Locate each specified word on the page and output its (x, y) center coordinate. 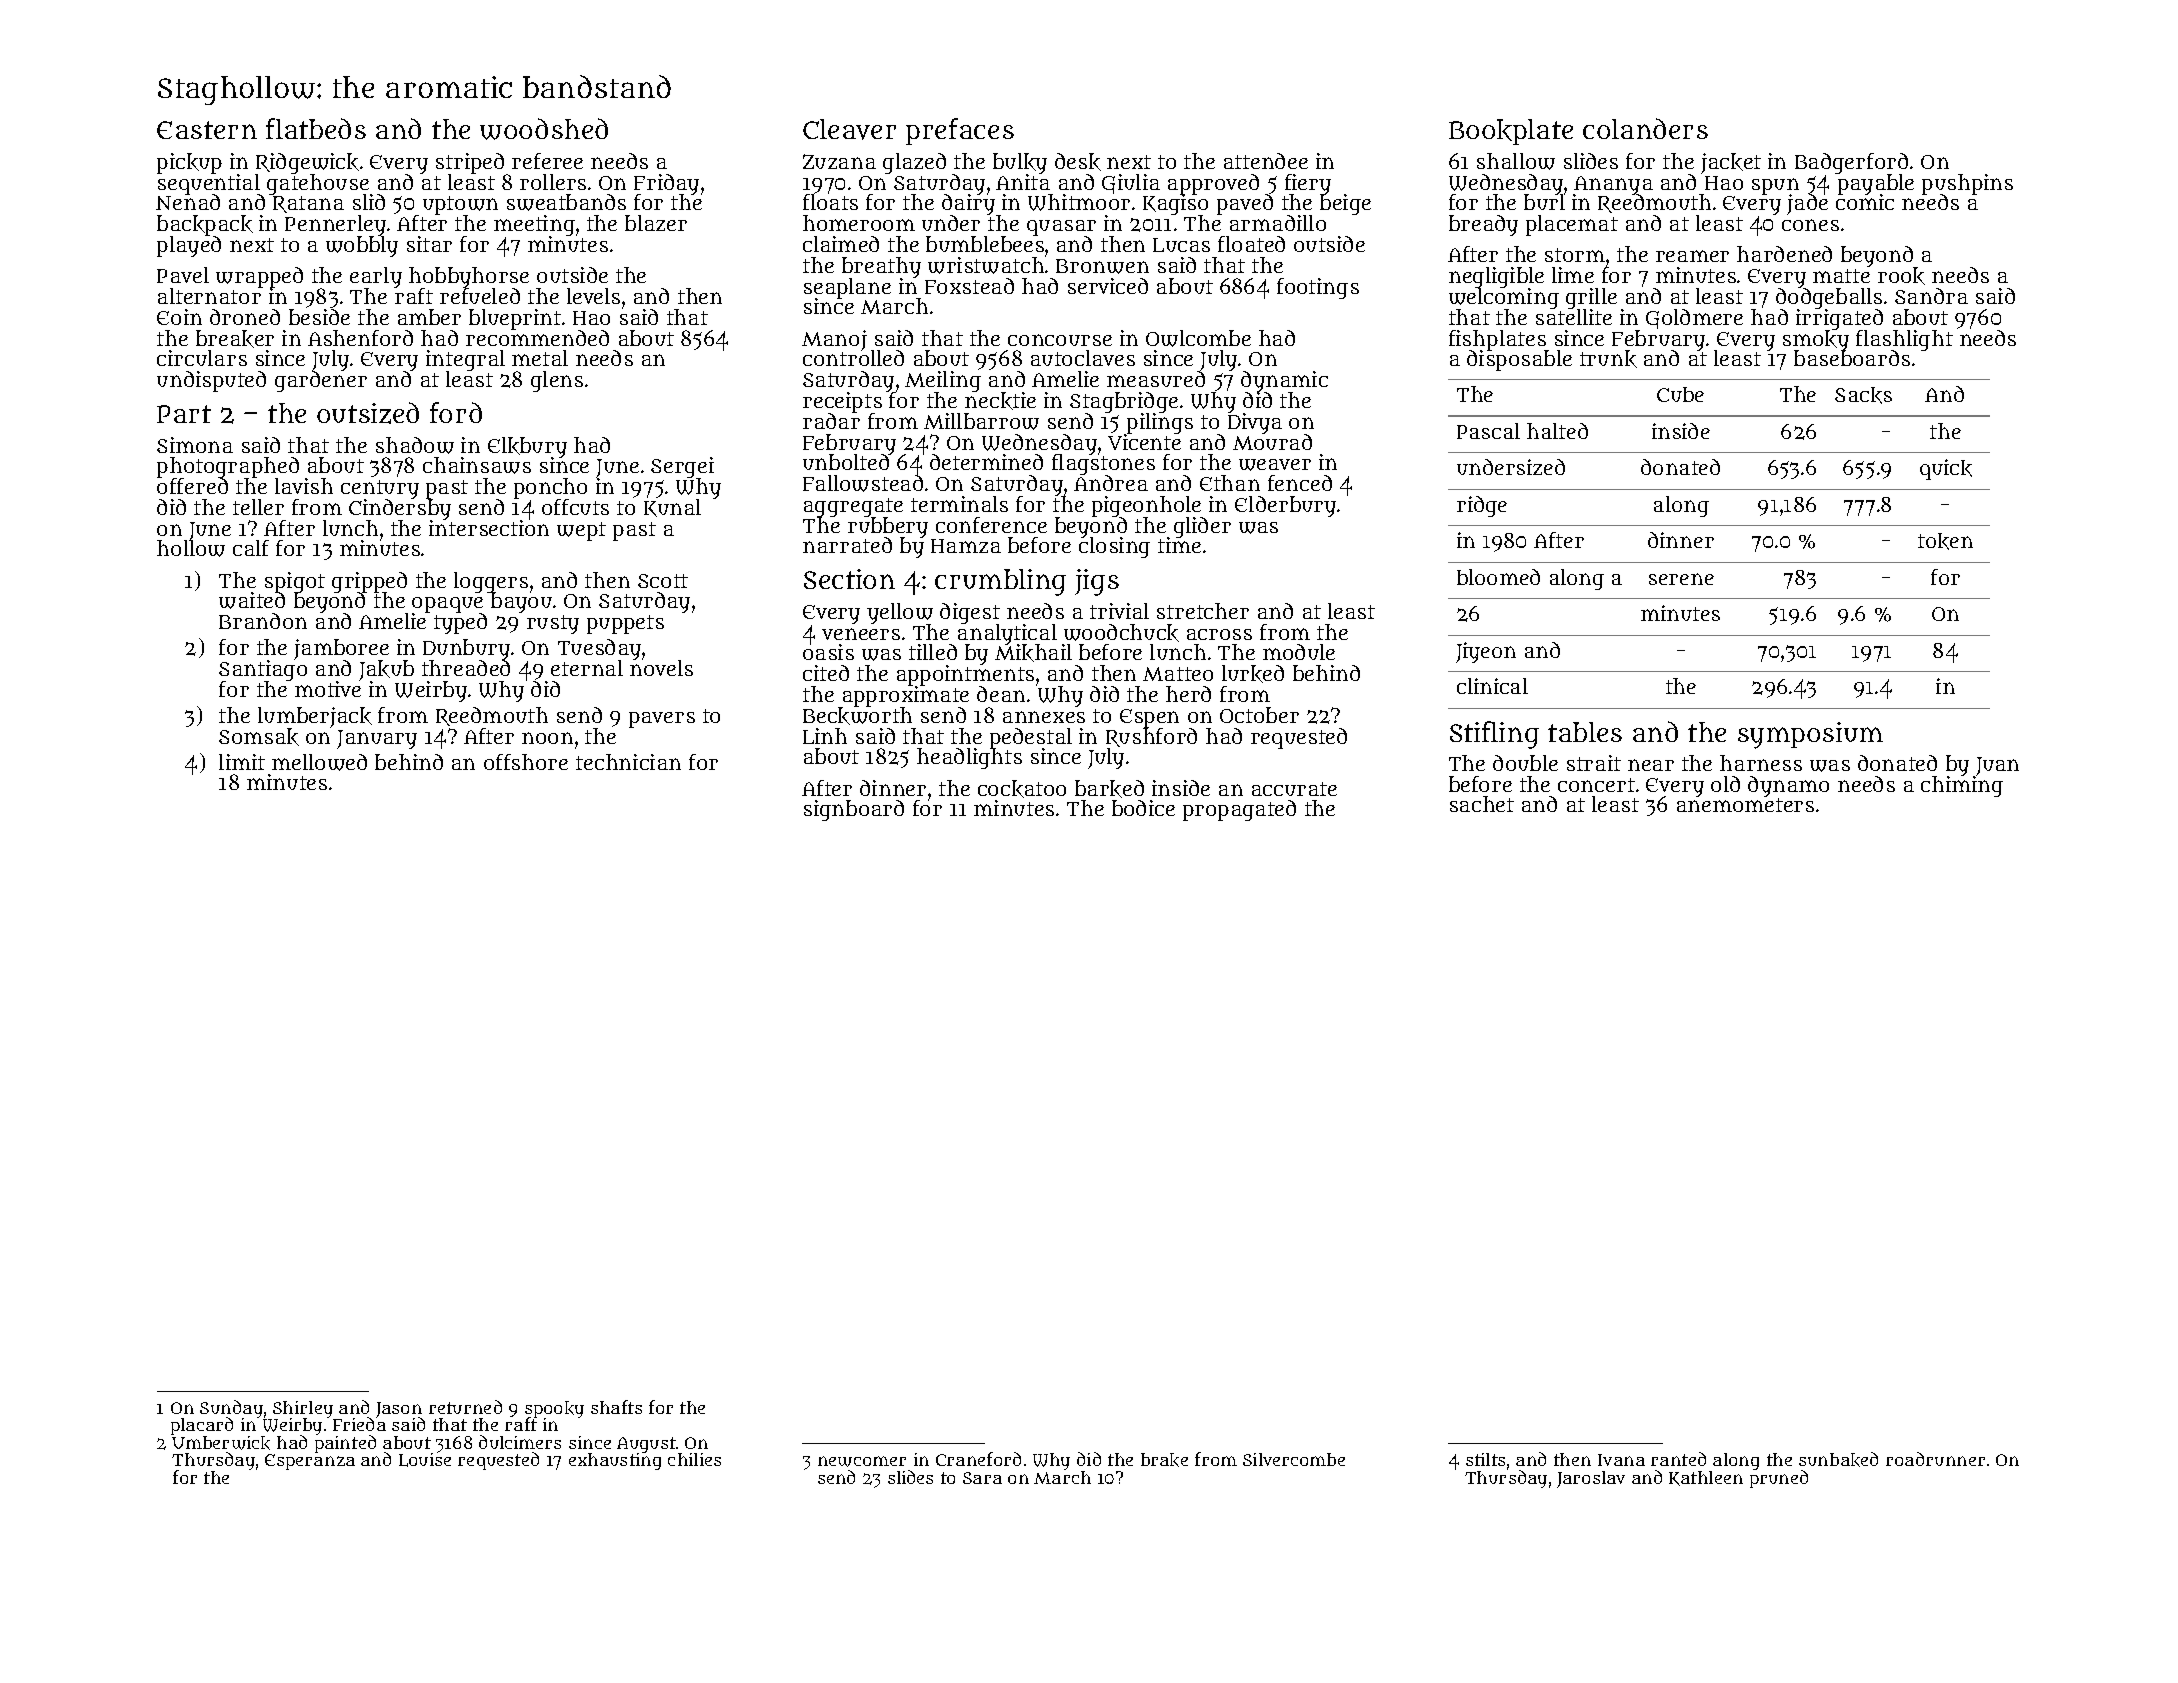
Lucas (1181, 245)
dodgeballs (1829, 299)
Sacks (1863, 395)
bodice (1143, 808)
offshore (526, 762)
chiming (1962, 786)
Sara (982, 1478)
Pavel (183, 275)
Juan (1997, 766)
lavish (304, 486)
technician (628, 762)
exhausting (615, 1461)
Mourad (1272, 442)
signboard (854, 810)
